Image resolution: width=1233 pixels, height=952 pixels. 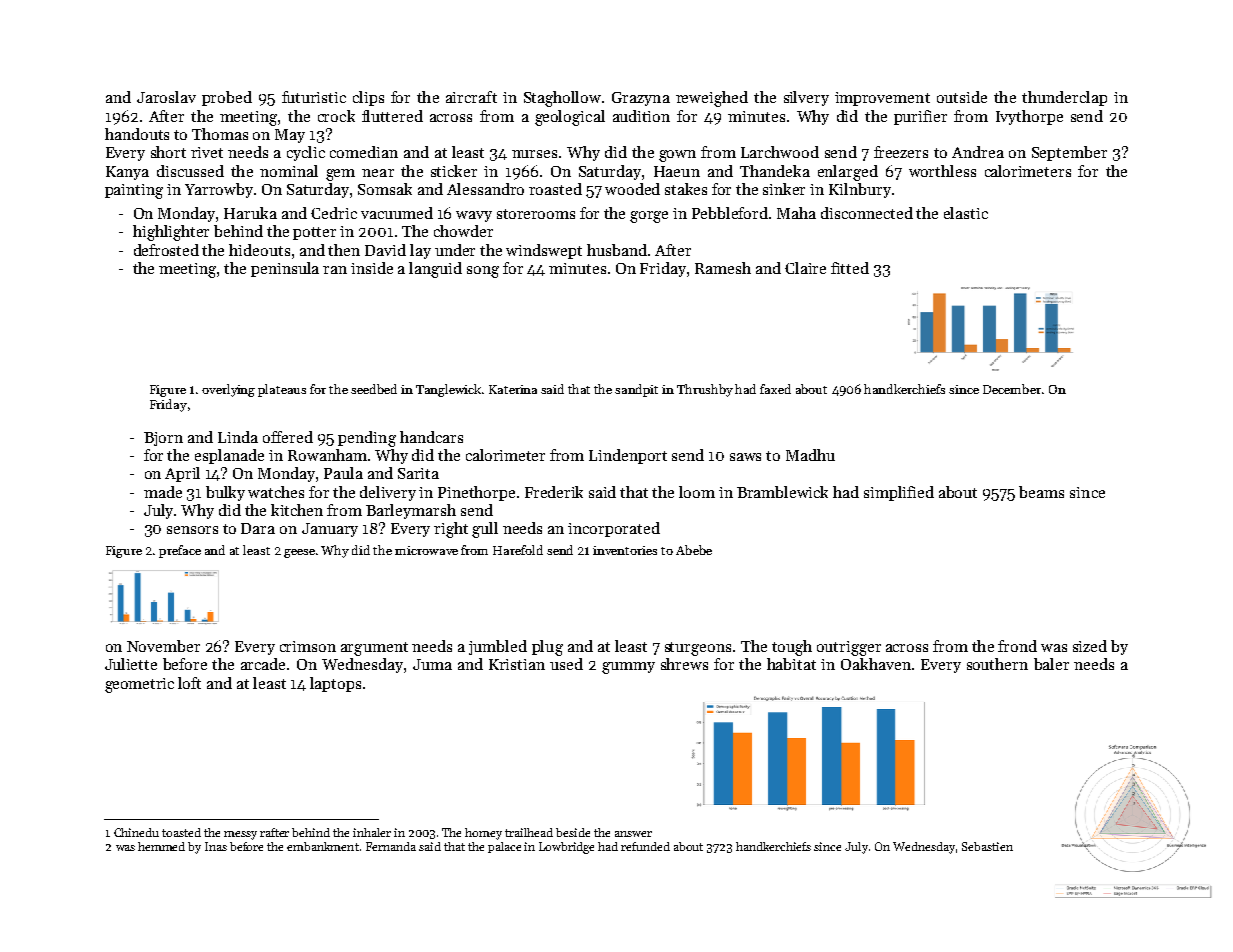 What do you see at coordinates (1051, 664) in the screenshot?
I see `baler` at bounding box center [1051, 664].
